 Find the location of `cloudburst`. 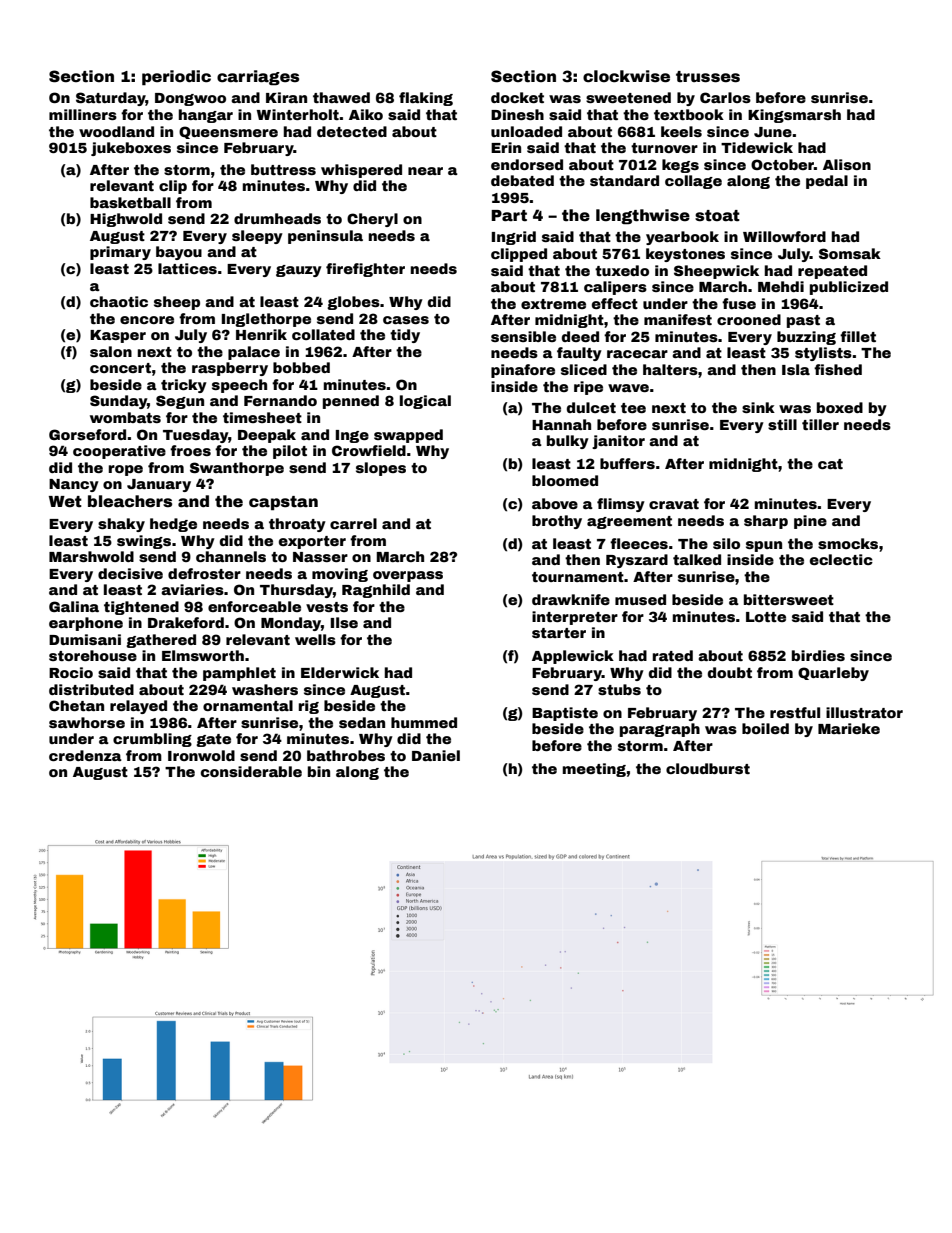

cloudburst is located at coordinates (708, 768).
